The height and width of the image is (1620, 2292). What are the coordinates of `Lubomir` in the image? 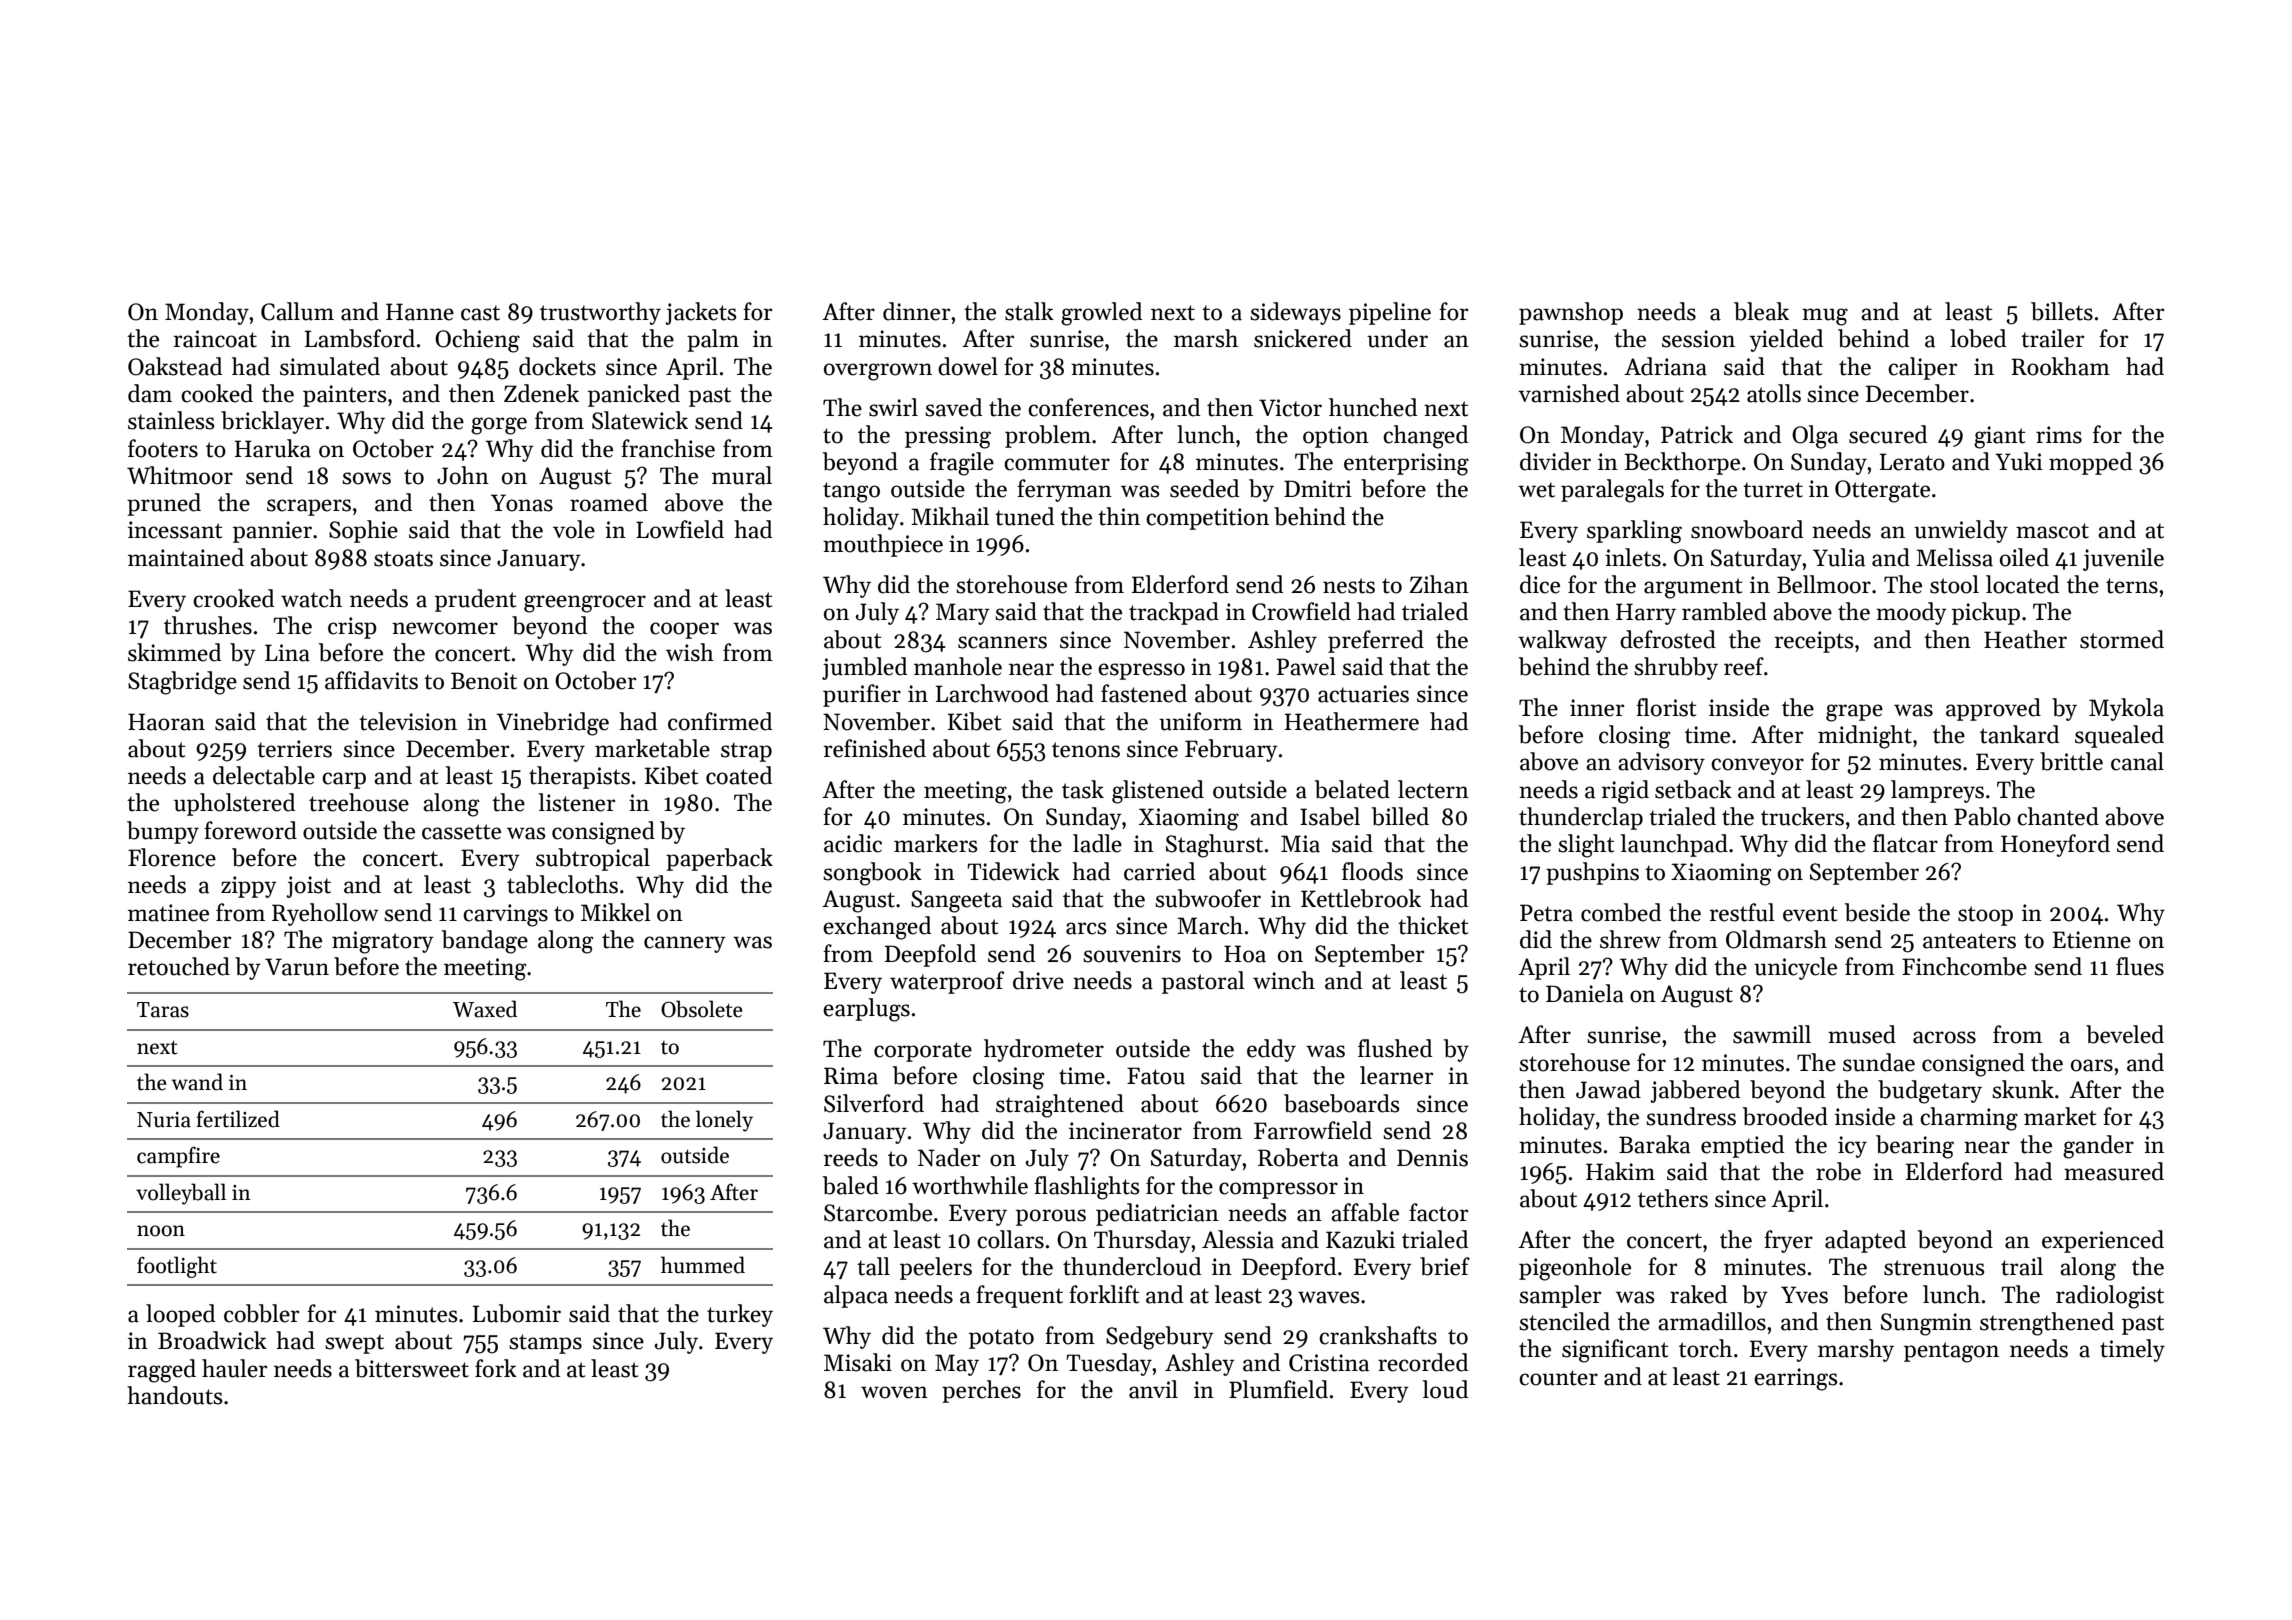 It's located at (517, 1313).
